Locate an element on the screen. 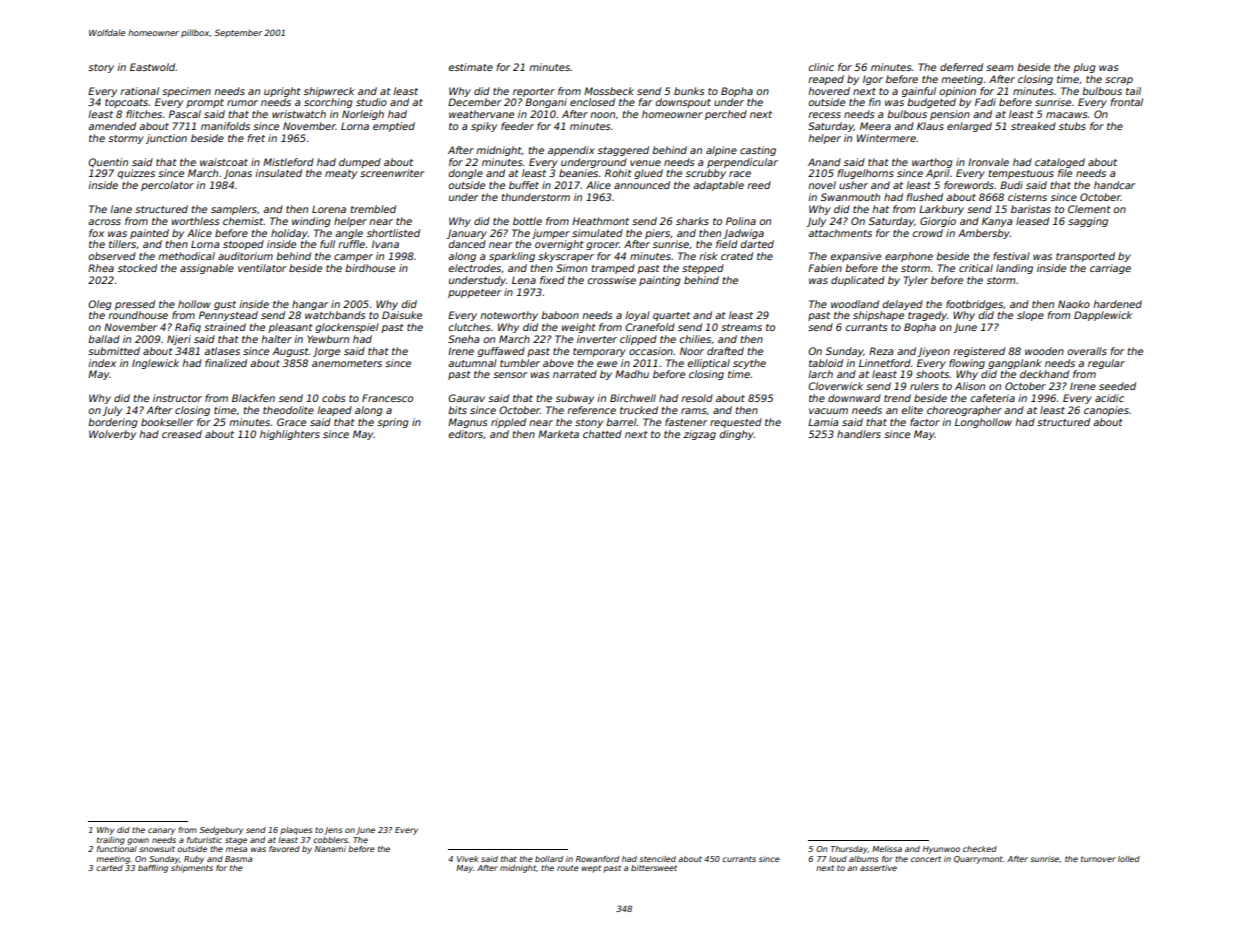 The width and height of the screenshot is (1233, 952). story is located at coordinates (101, 68).
